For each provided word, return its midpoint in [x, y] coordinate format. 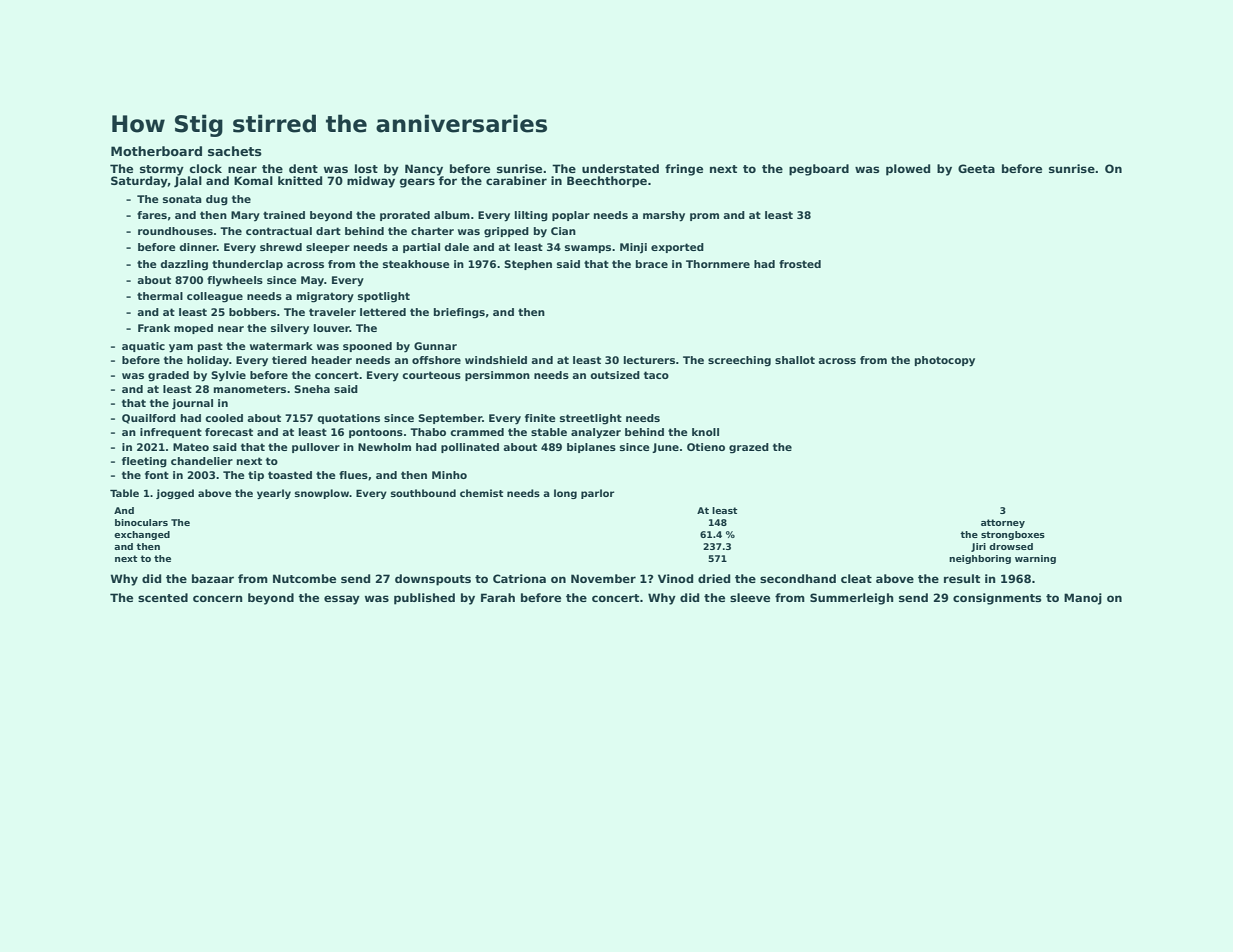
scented [163, 597]
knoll [705, 432]
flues [353, 475]
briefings [459, 313]
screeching [739, 361]
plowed [908, 170]
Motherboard [156, 151]
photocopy [945, 361]
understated [620, 168]
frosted [800, 264]
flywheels [235, 281]
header [332, 360]
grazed [749, 448]
